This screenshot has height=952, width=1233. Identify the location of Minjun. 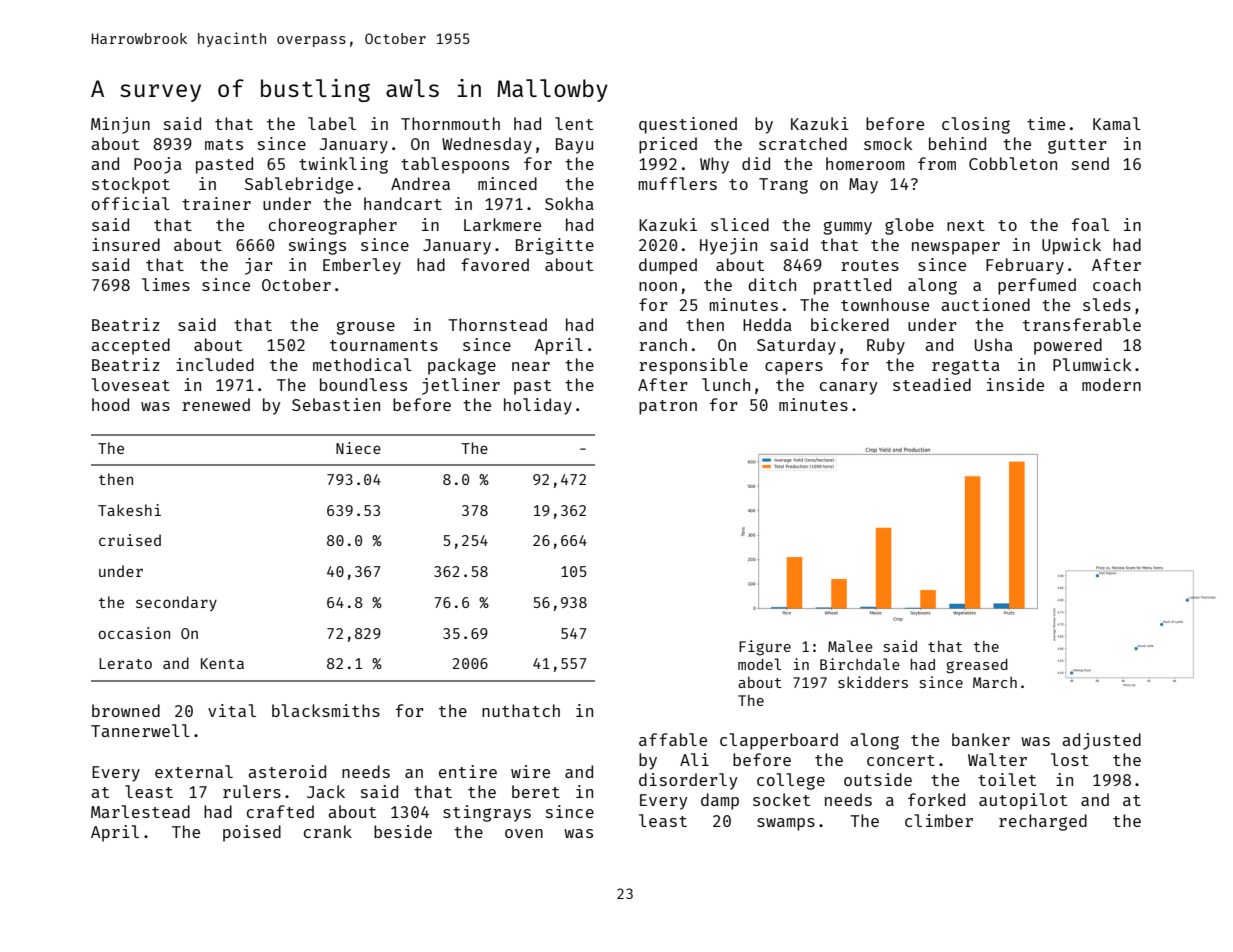
(120, 125).
